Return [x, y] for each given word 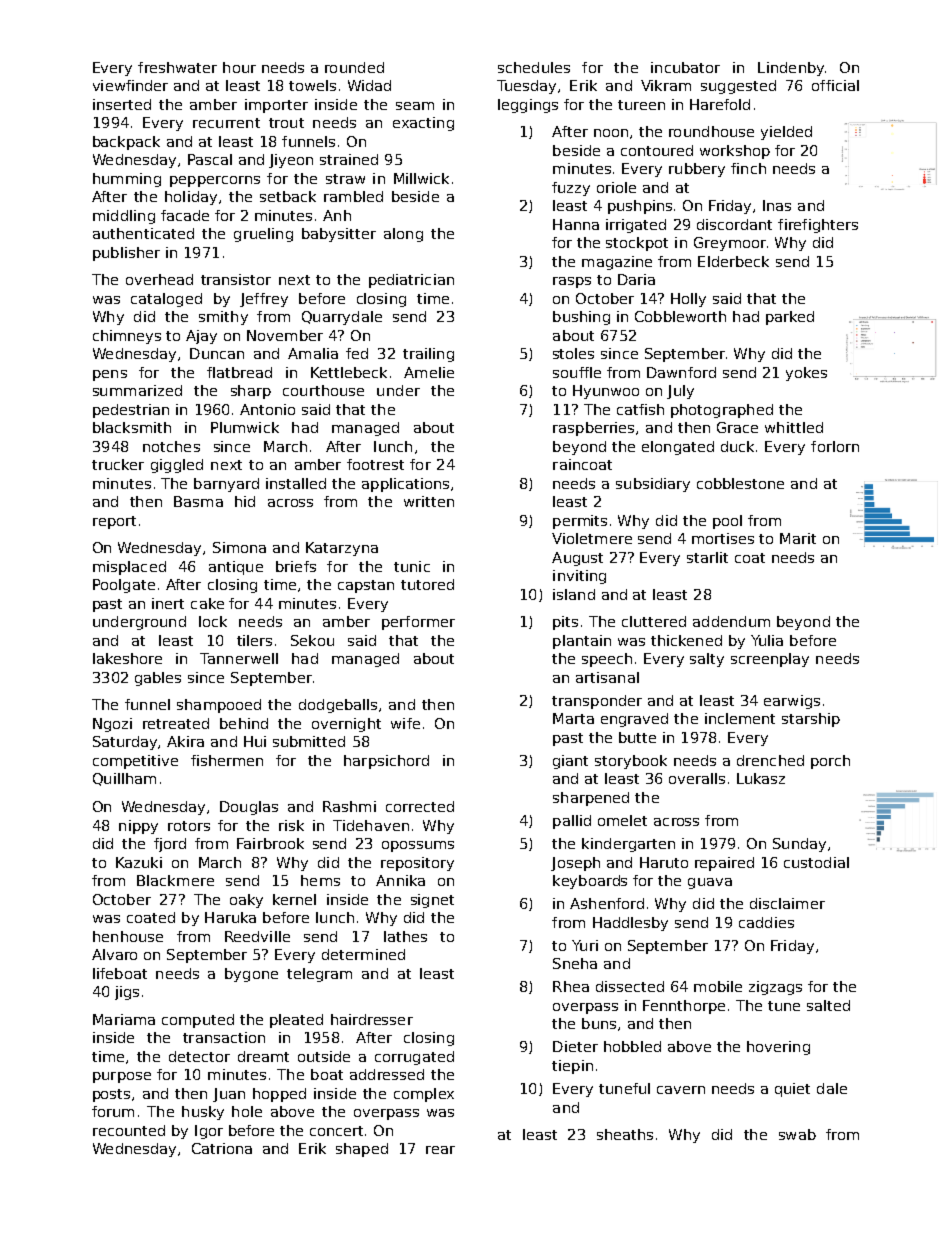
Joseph [575, 864]
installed [296, 483]
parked [790, 318]
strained [349, 159]
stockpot [637, 244]
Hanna [576, 224]
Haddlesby [630, 924]
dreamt [263, 1056]
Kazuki [139, 862]
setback [288, 196]
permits [580, 522]
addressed [387, 1074]
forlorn [835, 446]
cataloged [166, 300]
